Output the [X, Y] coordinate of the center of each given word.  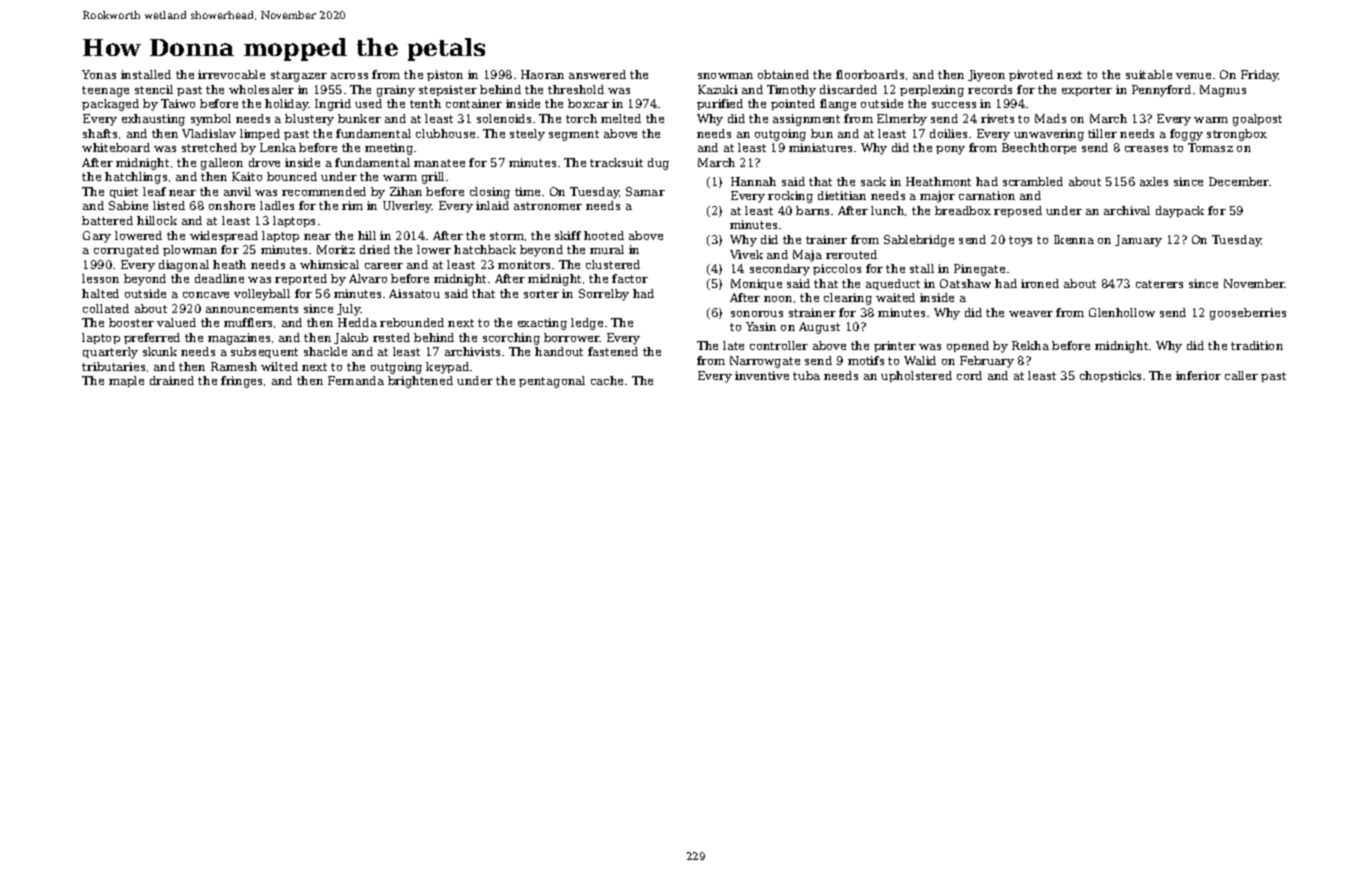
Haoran [542, 74]
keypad [447, 368]
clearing [848, 299]
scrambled [1033, 181]
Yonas [99, 74]
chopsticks [1110, 376]
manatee [439, 163]
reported [301, 279]
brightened [420, 382]
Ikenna [1074, 239]
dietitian [842, 195]
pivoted [1031, 75]
